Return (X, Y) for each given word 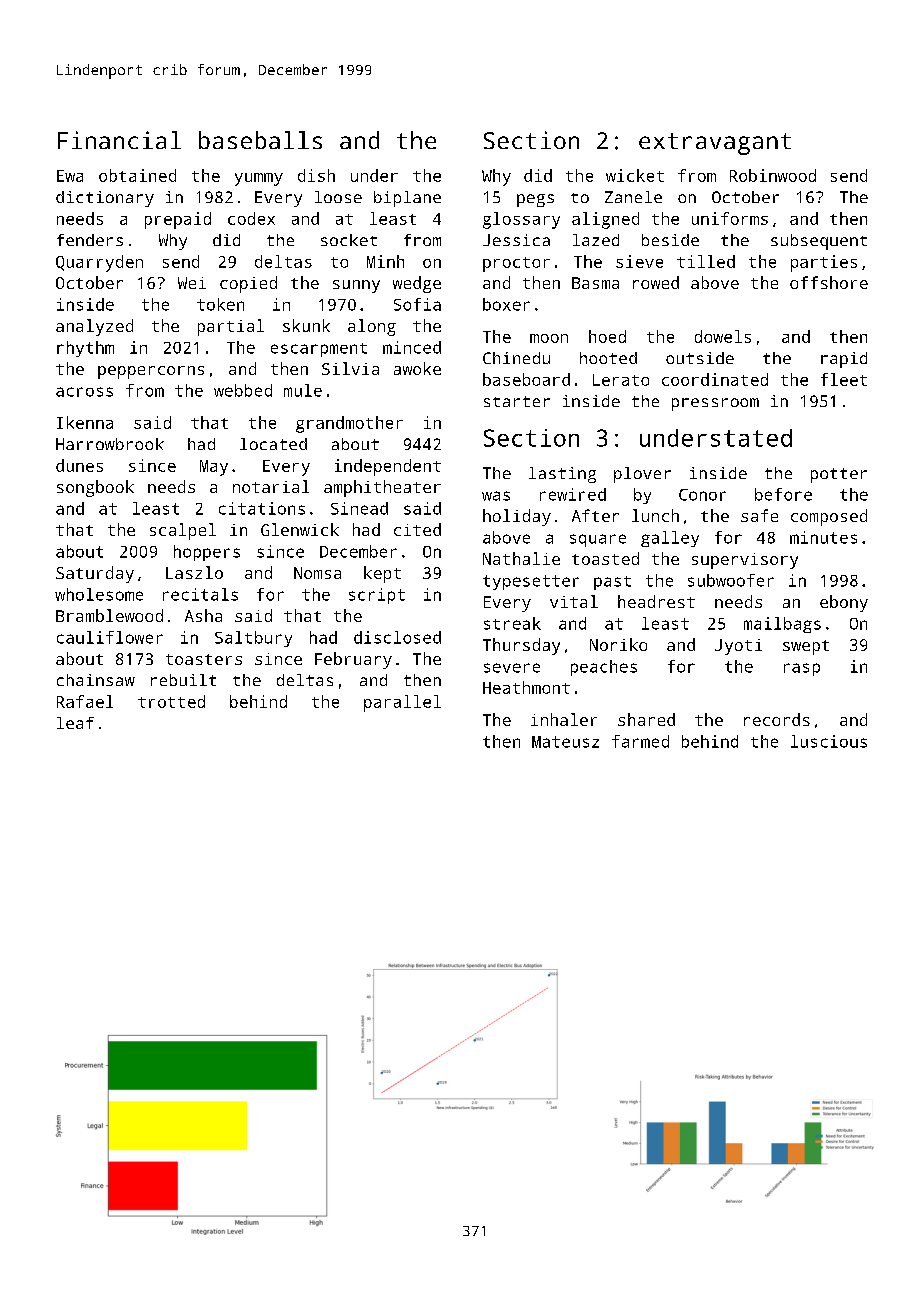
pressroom (715, 404)
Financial (119, 140)
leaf (75, 723)
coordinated (715, 379)
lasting (562, 475)
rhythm (85, 349)
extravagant (715, 144)
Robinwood (773, 175)
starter (517, 401)
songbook (95, 488)
